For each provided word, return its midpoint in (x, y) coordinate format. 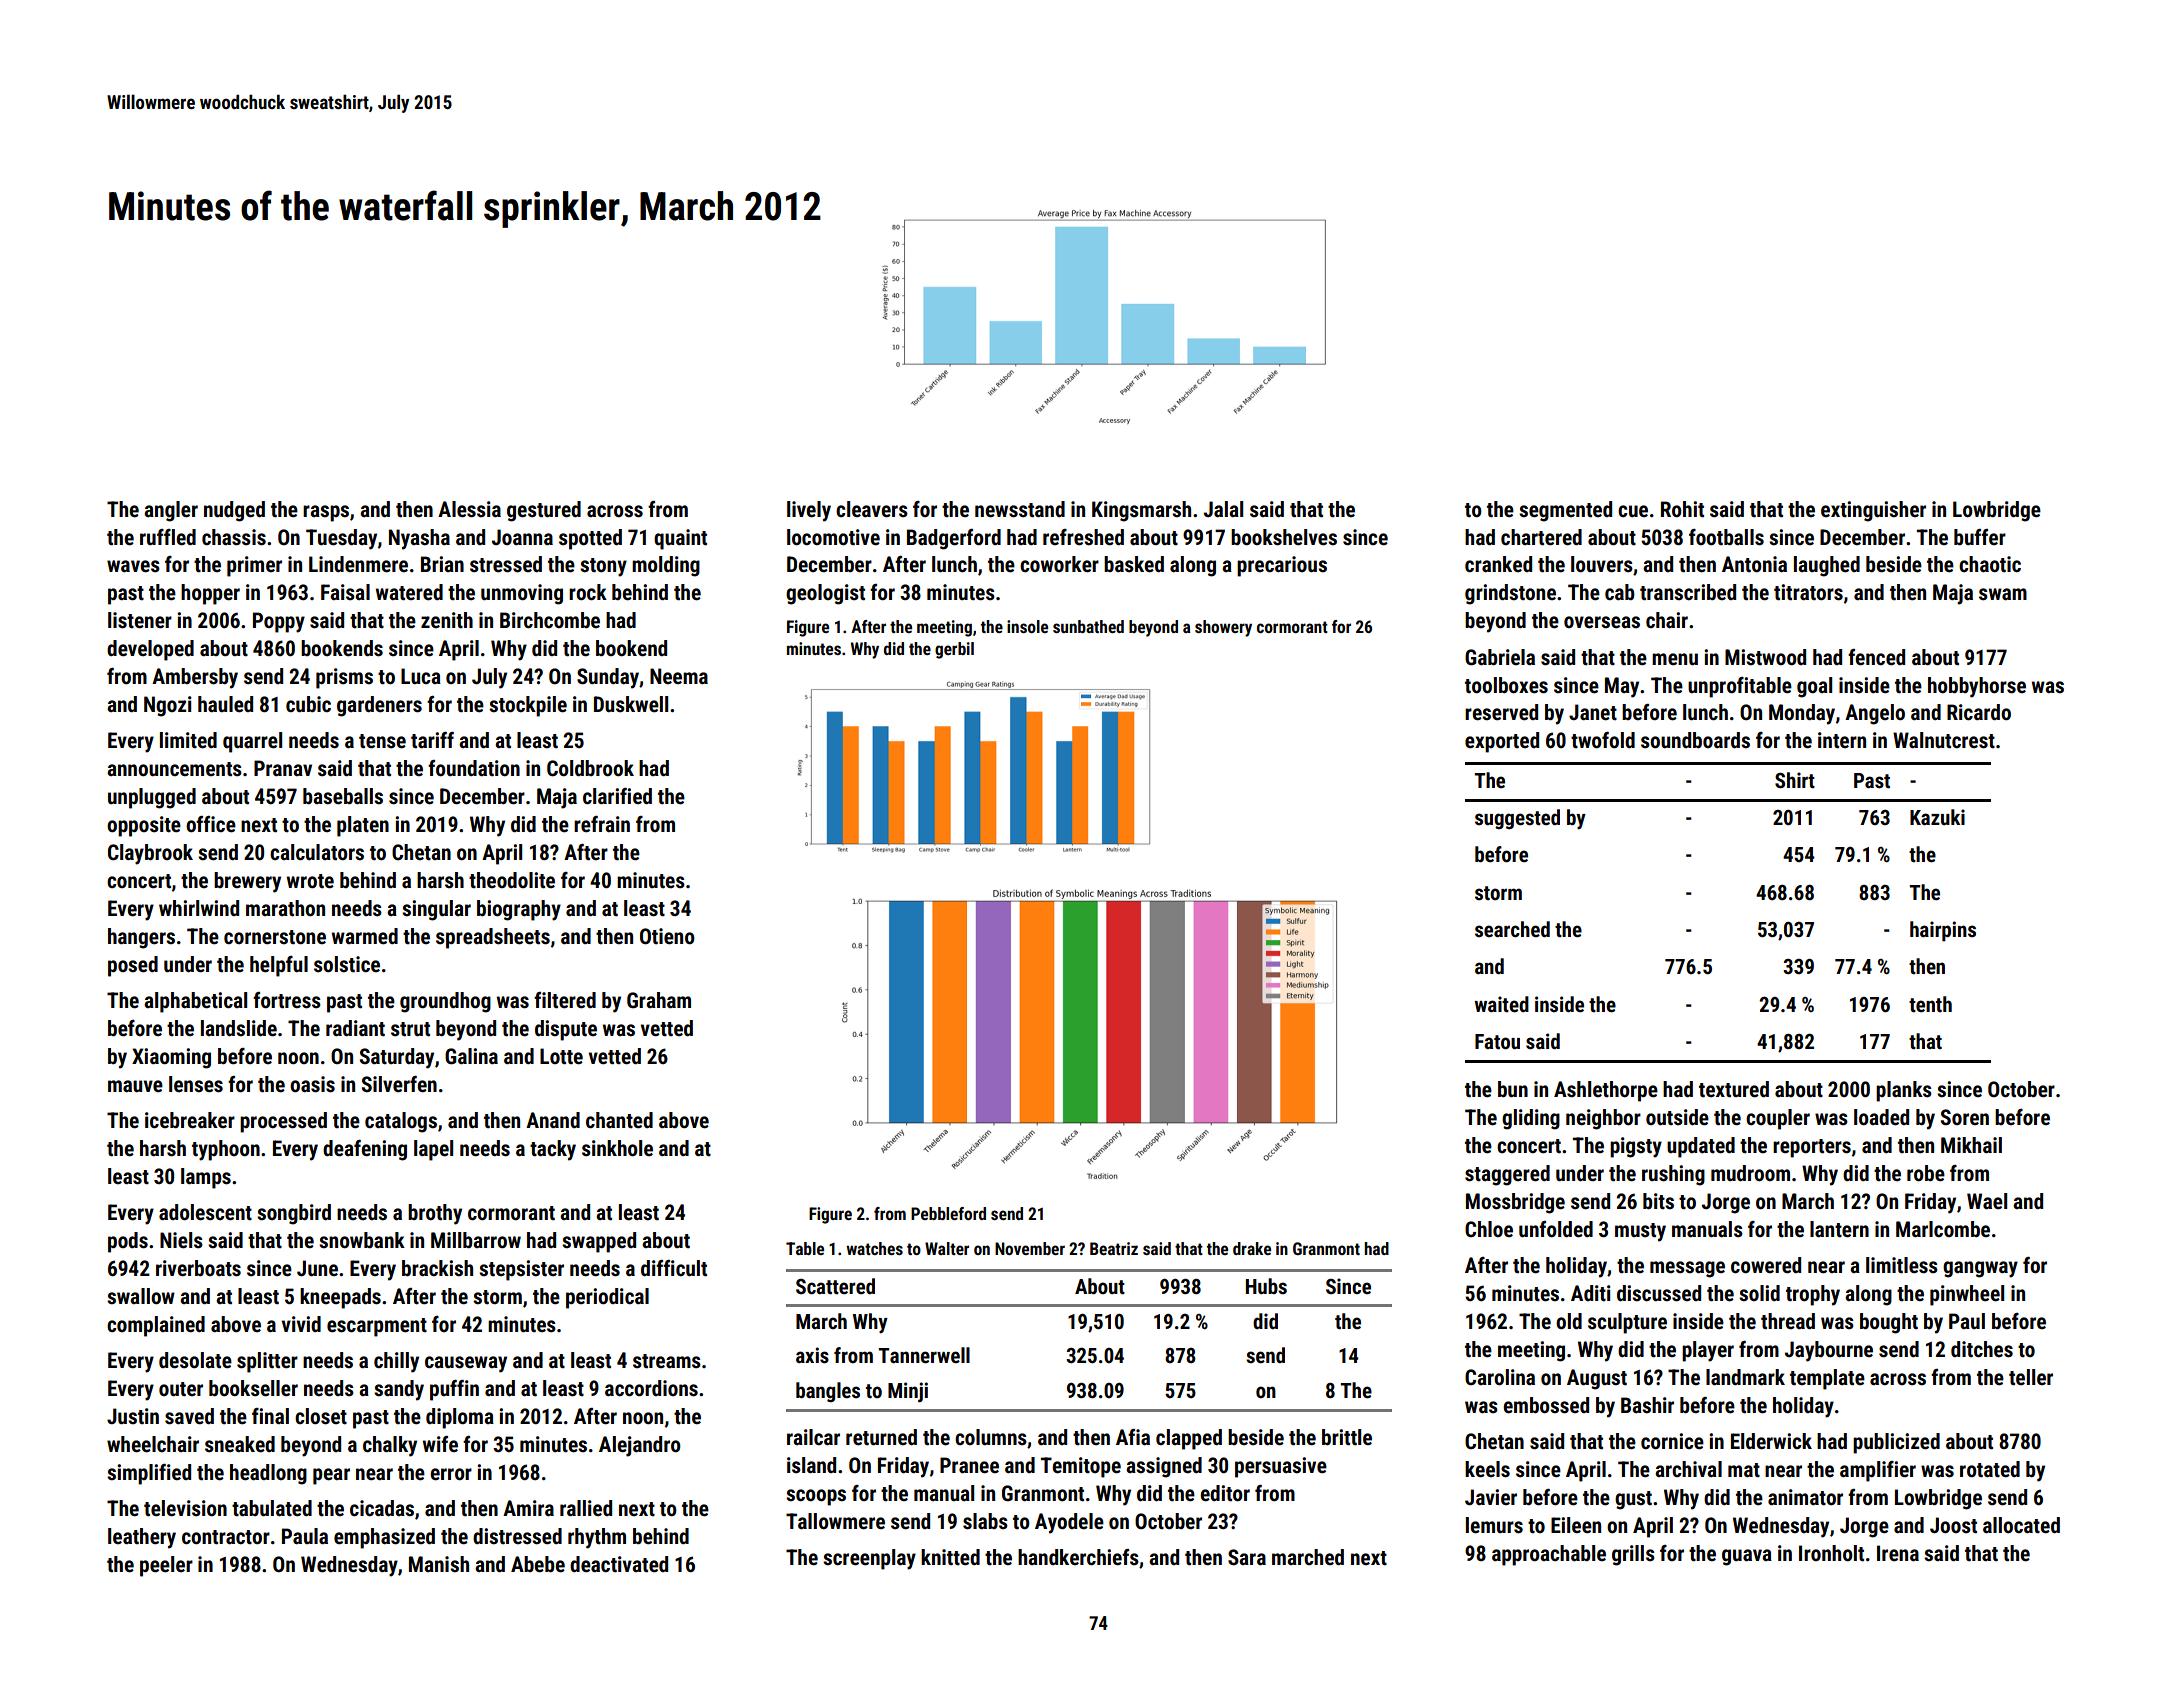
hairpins (1943, 931)
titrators (1808, 592)
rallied (586, 1508)
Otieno (667, 936)
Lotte (561, 1056)
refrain (602, 824)
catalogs (401, 1122)
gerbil (954, 650)
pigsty (1636, 1147)
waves (133, 566)
